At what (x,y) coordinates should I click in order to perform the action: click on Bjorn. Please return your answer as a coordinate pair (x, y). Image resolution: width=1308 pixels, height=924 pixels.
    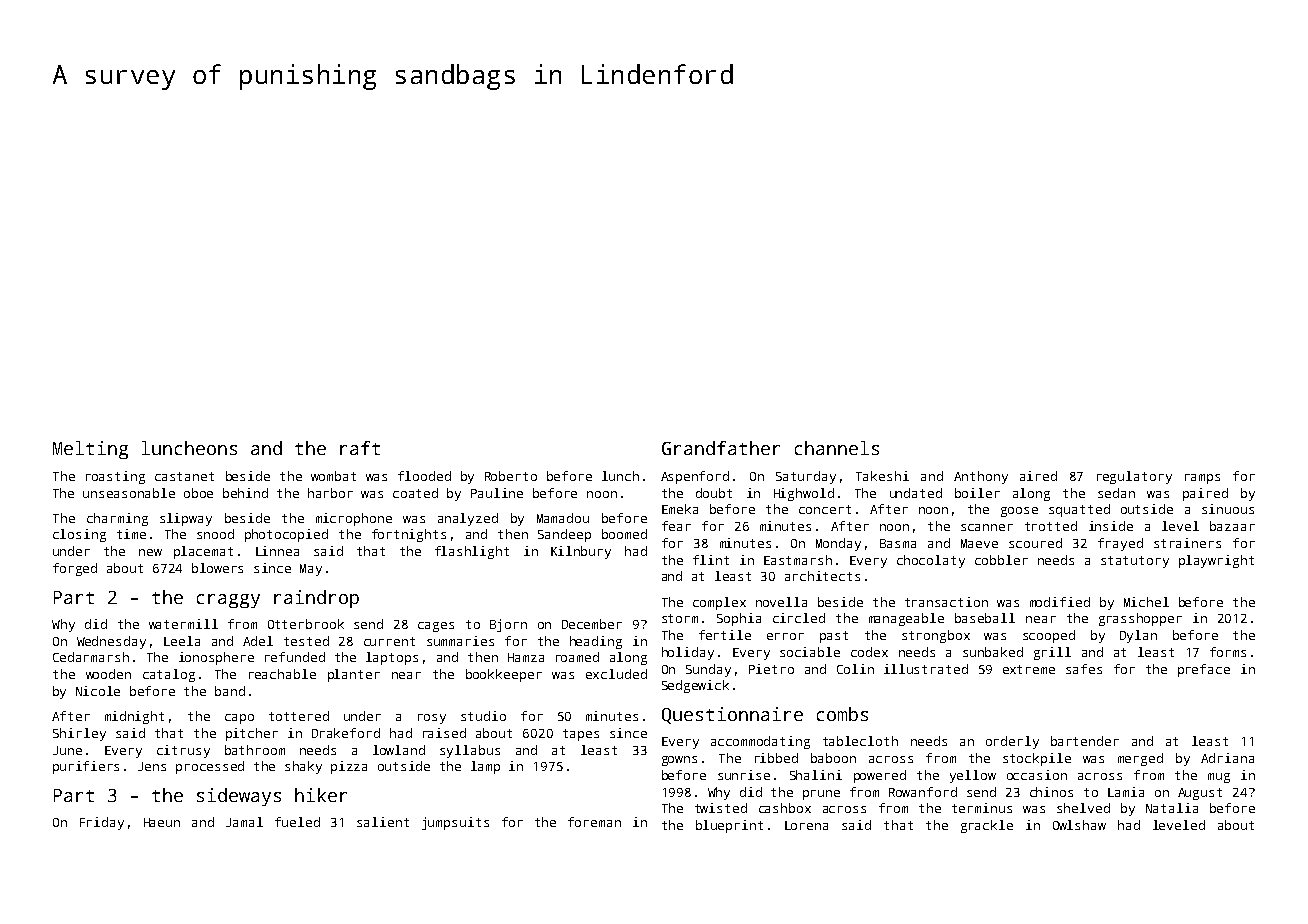
    Looking at the image, I should click on (508, 625).
